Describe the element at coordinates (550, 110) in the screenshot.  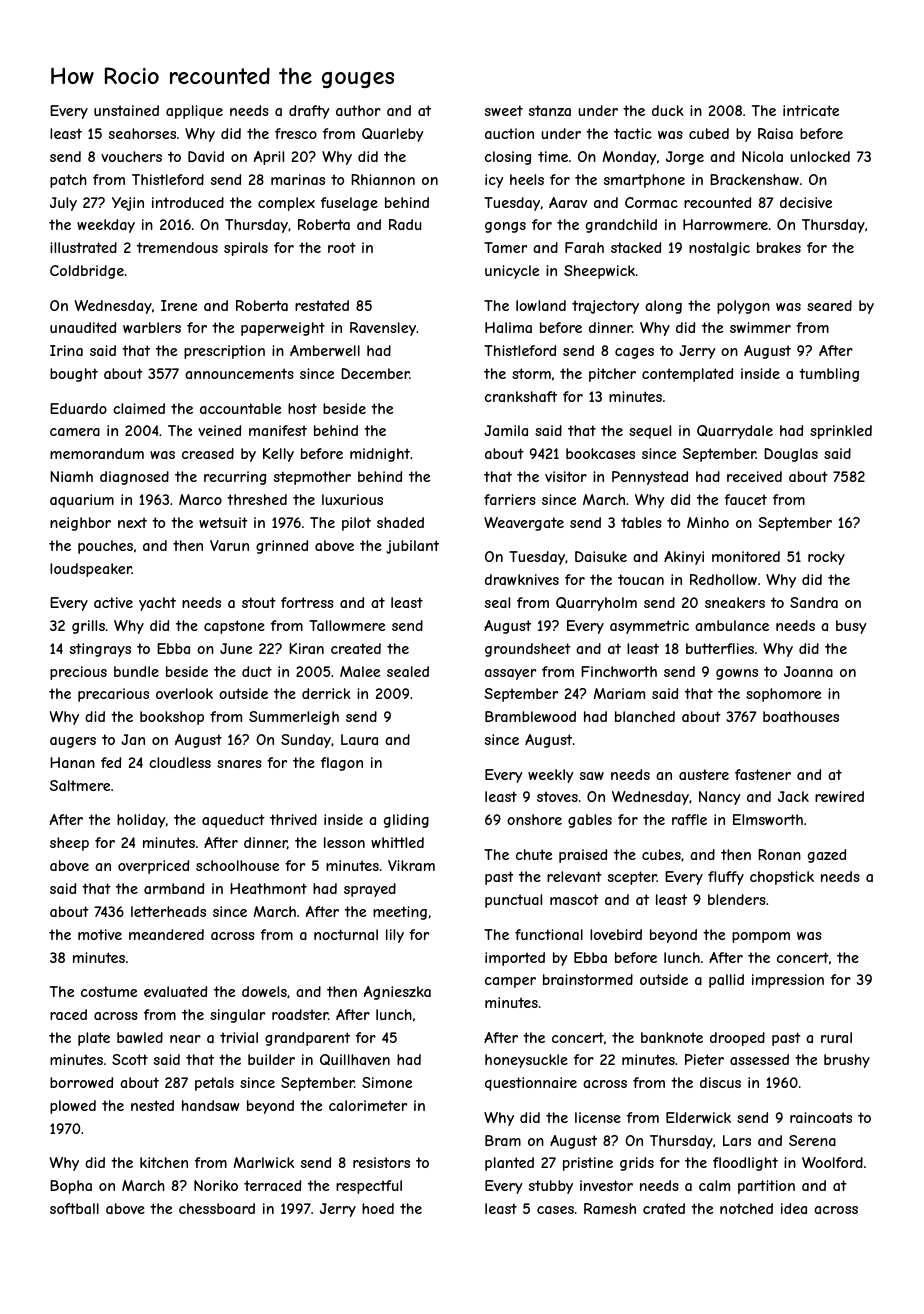
I see `stanza` at that location.
